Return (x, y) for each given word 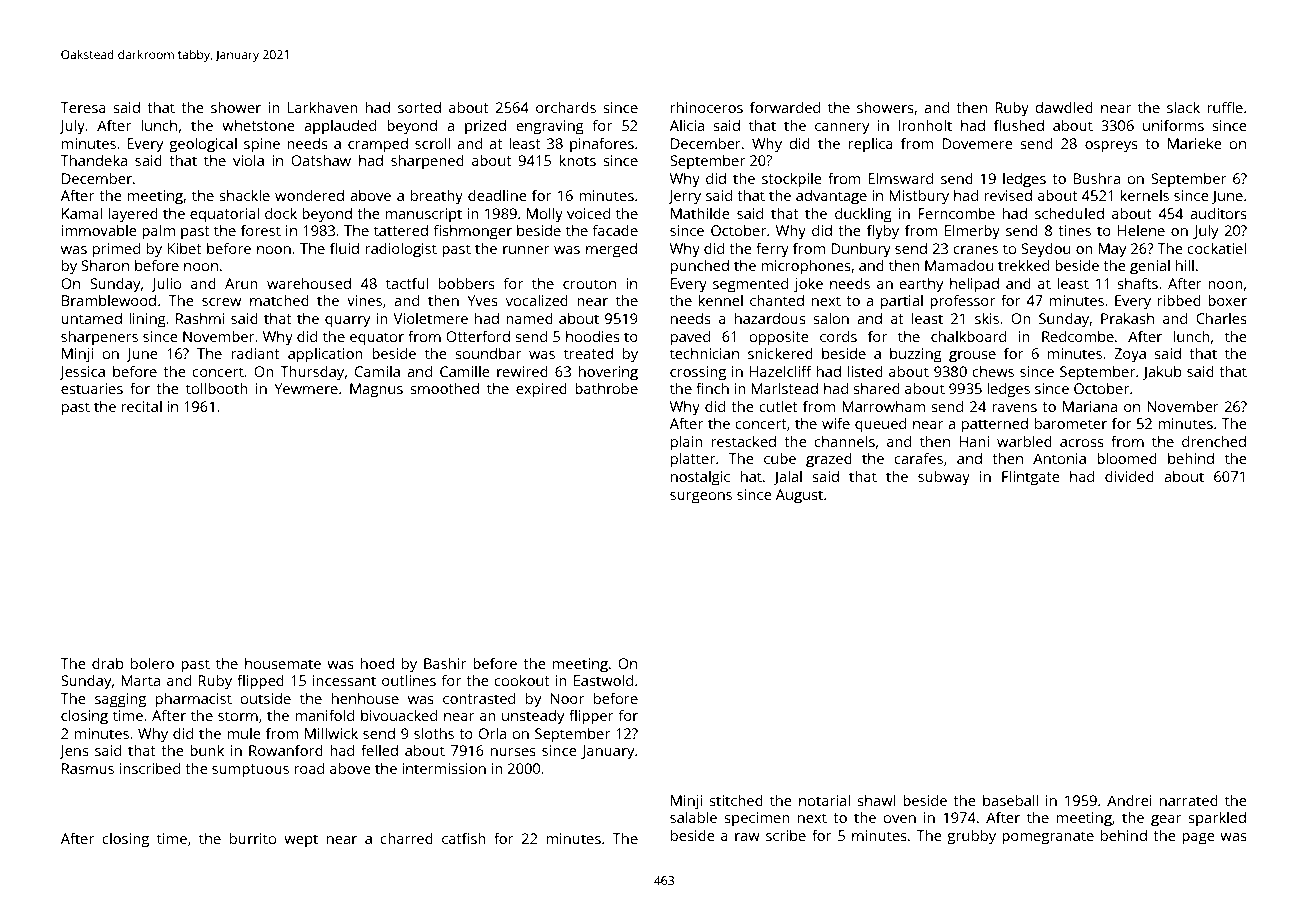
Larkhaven (323, 107)
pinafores (602, 145)
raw (747, 837)
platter (693, 460)
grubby (971, 837)
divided (1129, 476)
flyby (883, 232)
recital (141, 406)
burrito (253, 838)
